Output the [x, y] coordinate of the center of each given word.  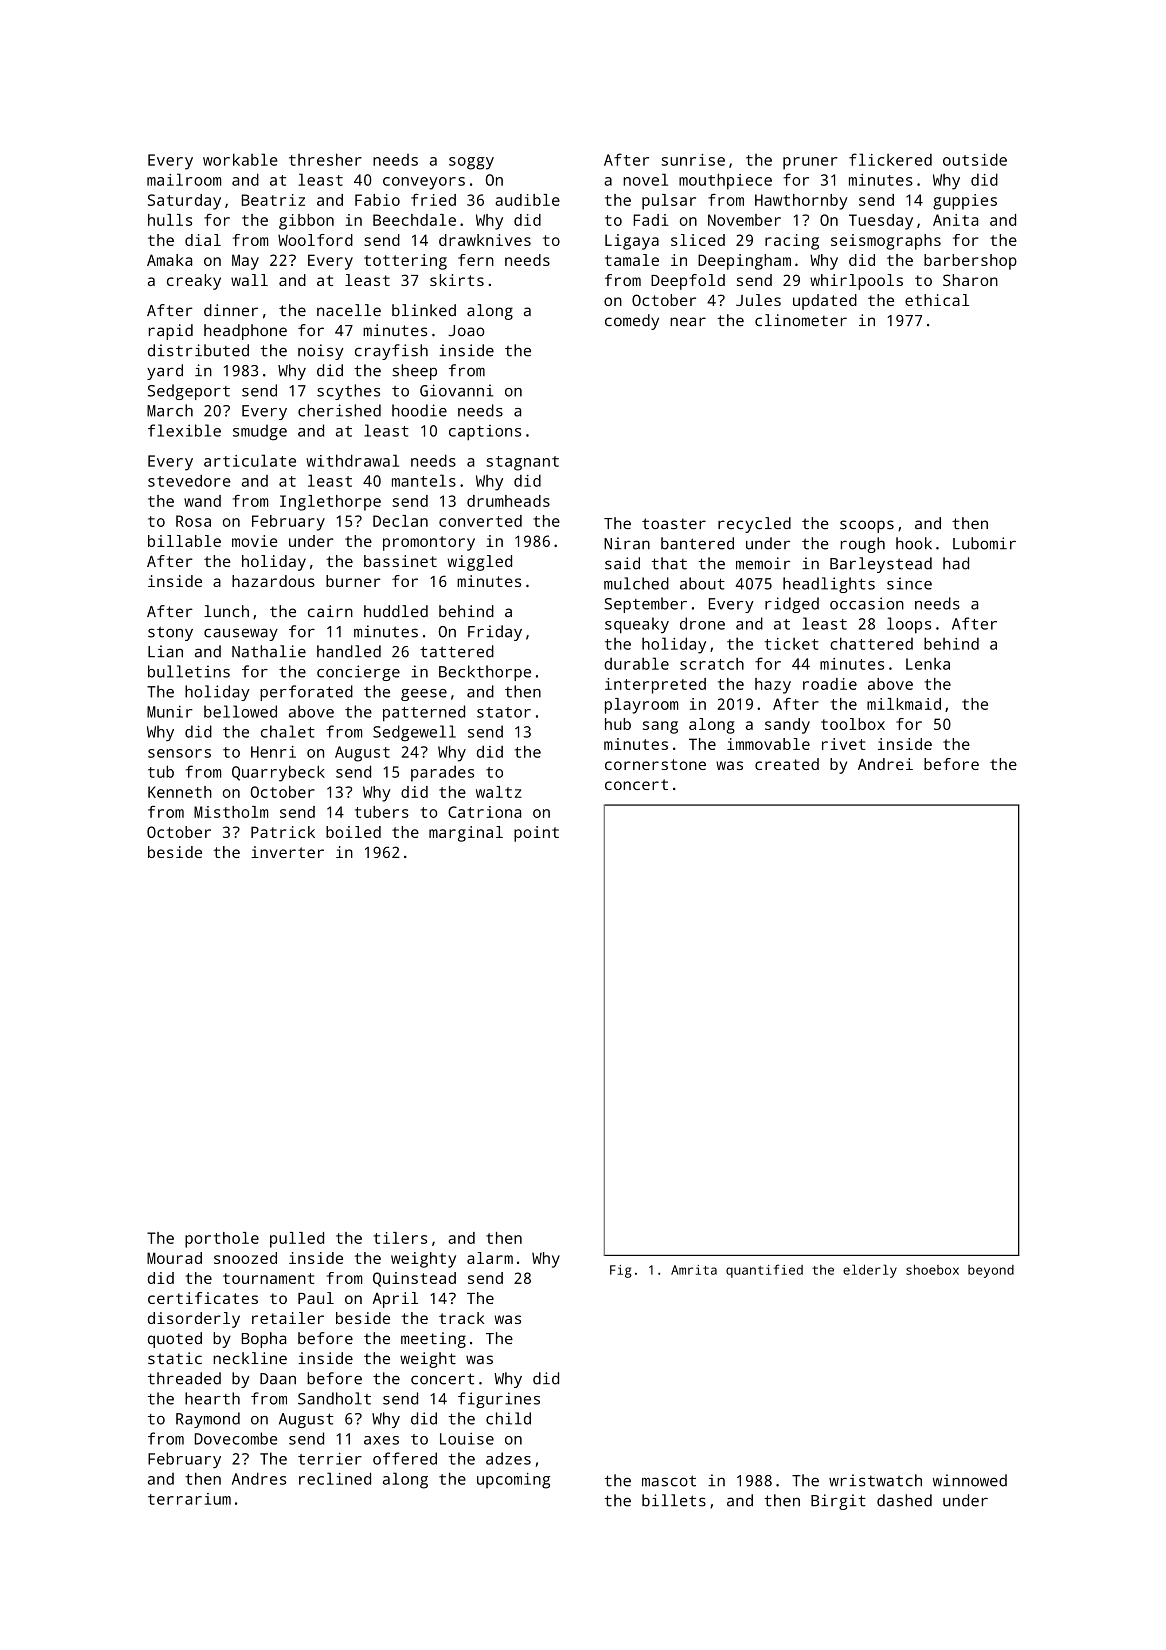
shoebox [932, 1269]
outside [975, 159]
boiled [353, 832]
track [461, 1318]
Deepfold [688, 282]
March [170, 410]
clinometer [801, 320]
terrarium [189, 1499]
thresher [325, 159]
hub [618, 724]
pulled [297, 1240]
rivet [843, 744]
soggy [471, 163]
